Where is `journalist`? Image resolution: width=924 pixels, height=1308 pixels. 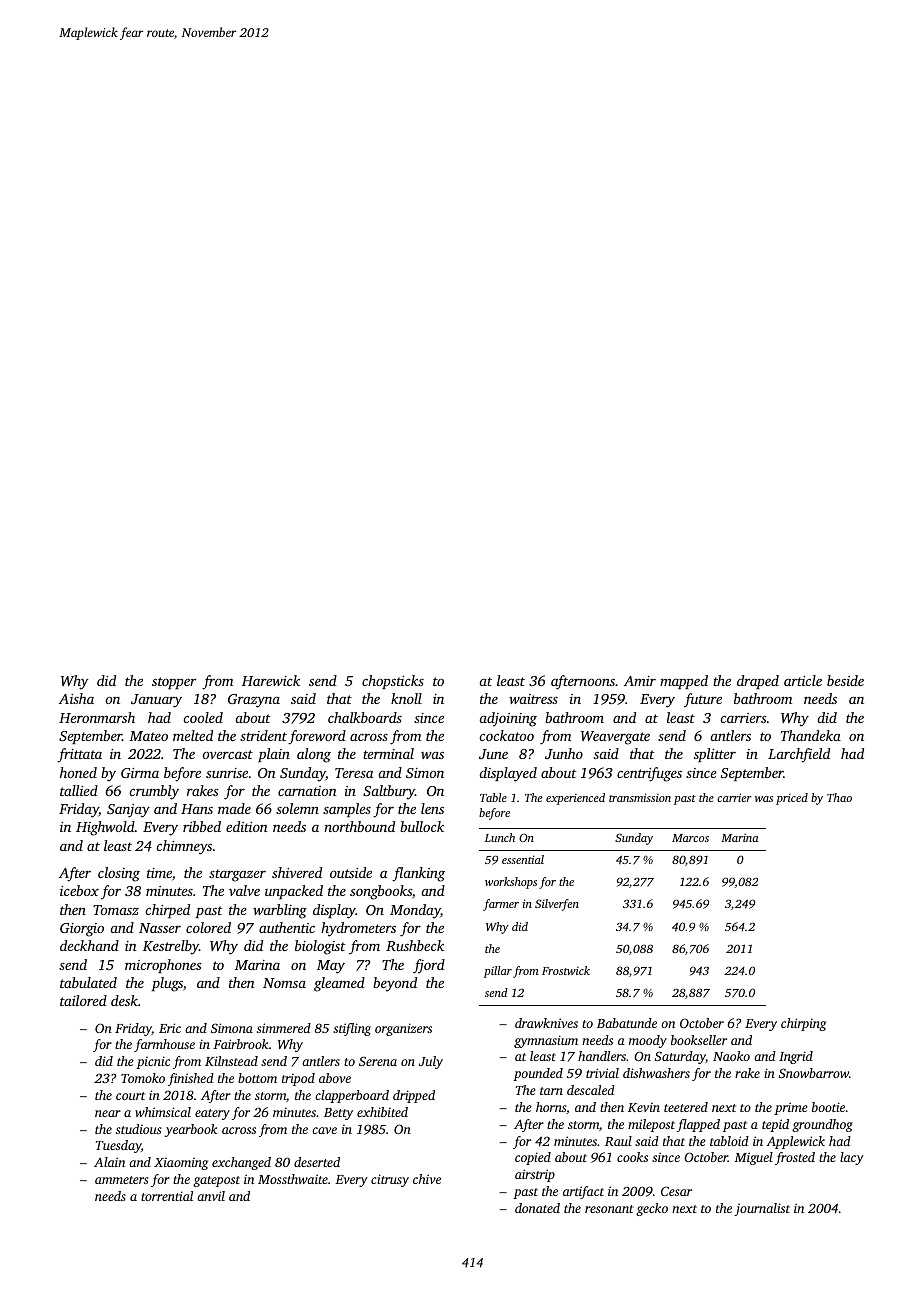 journalist is located at coordinates (762, 1209).
